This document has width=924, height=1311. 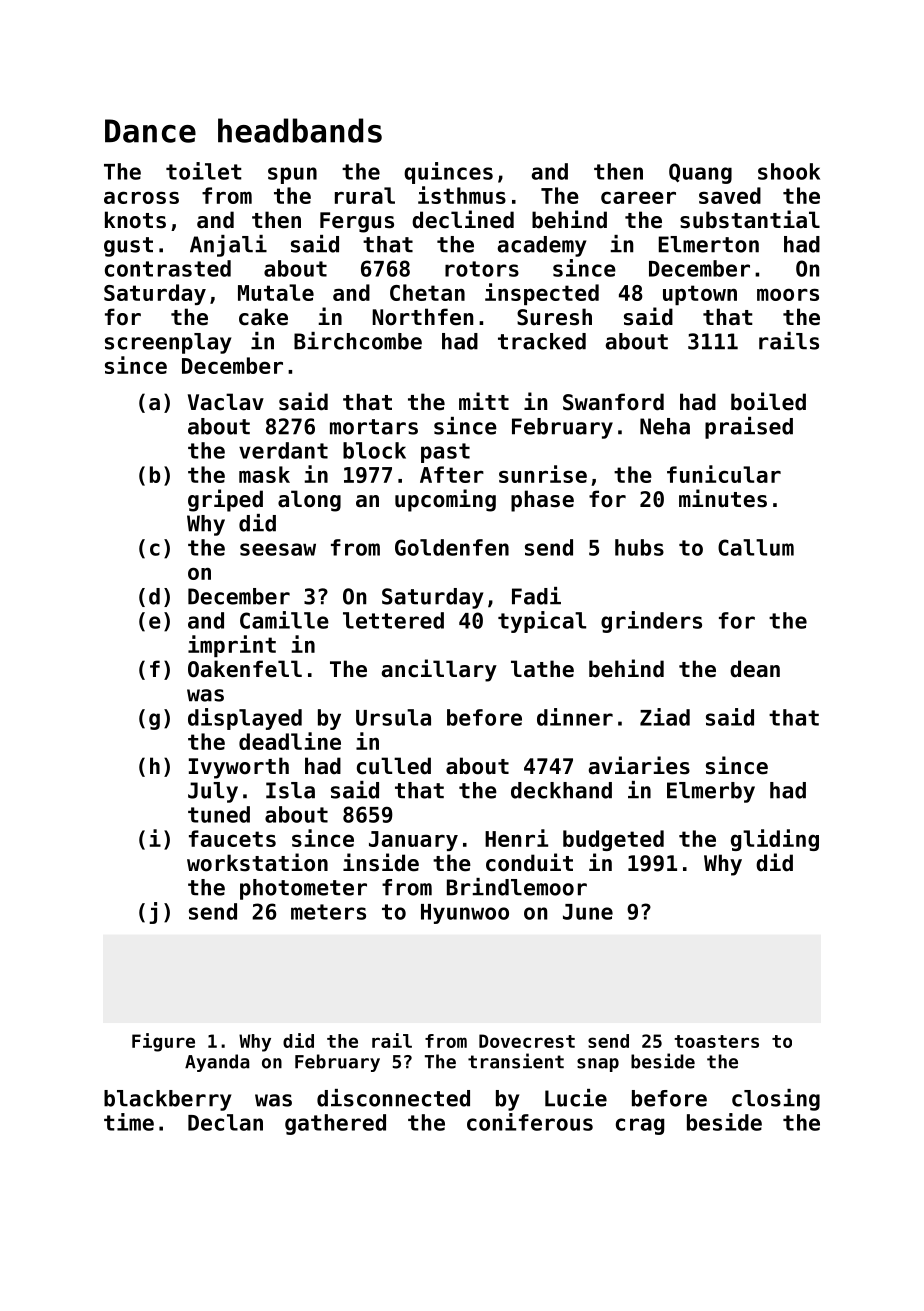 I want to click on seesaw, so click(x=278, y=549).
